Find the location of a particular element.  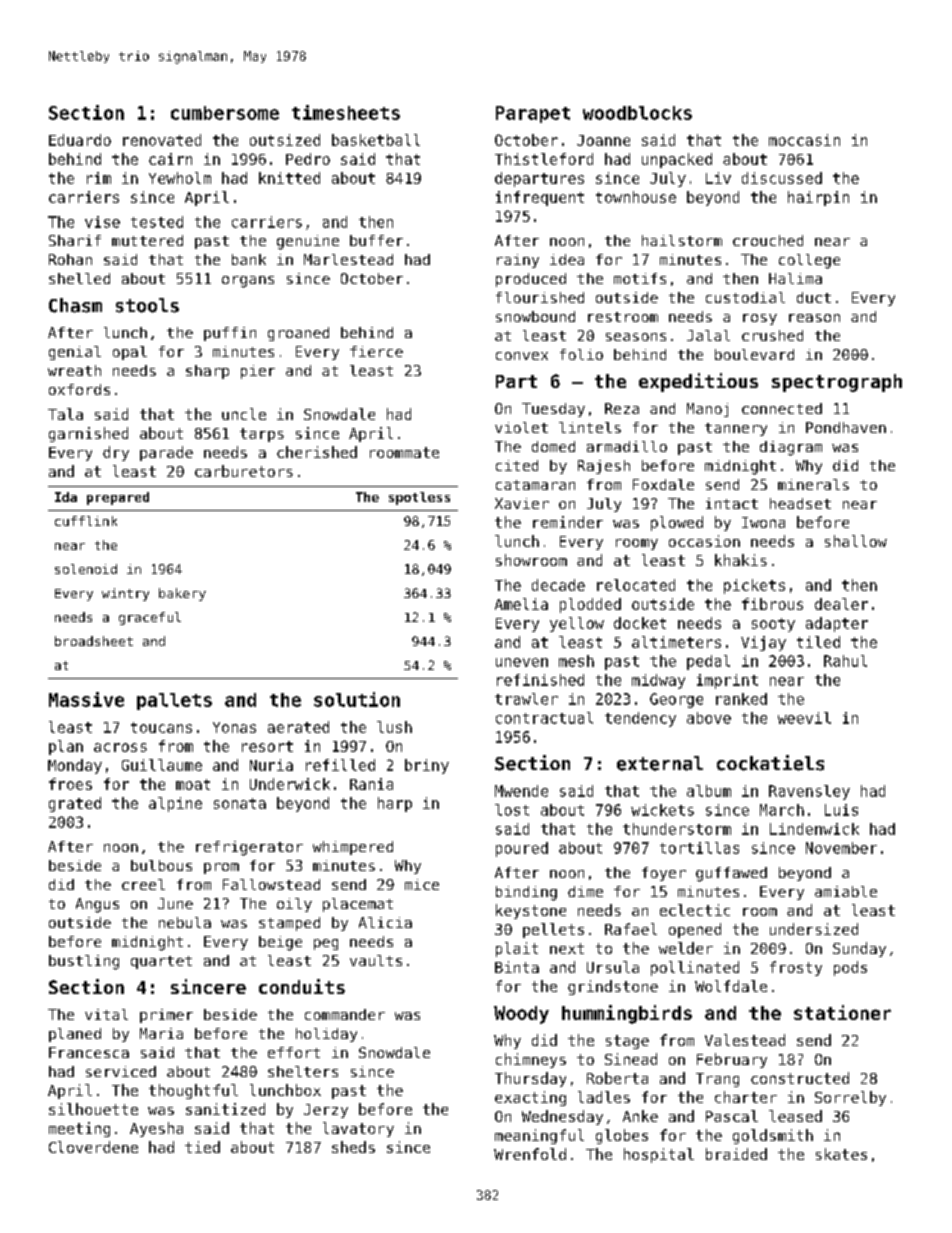

moccasin is located at coordinates (804, 140).
